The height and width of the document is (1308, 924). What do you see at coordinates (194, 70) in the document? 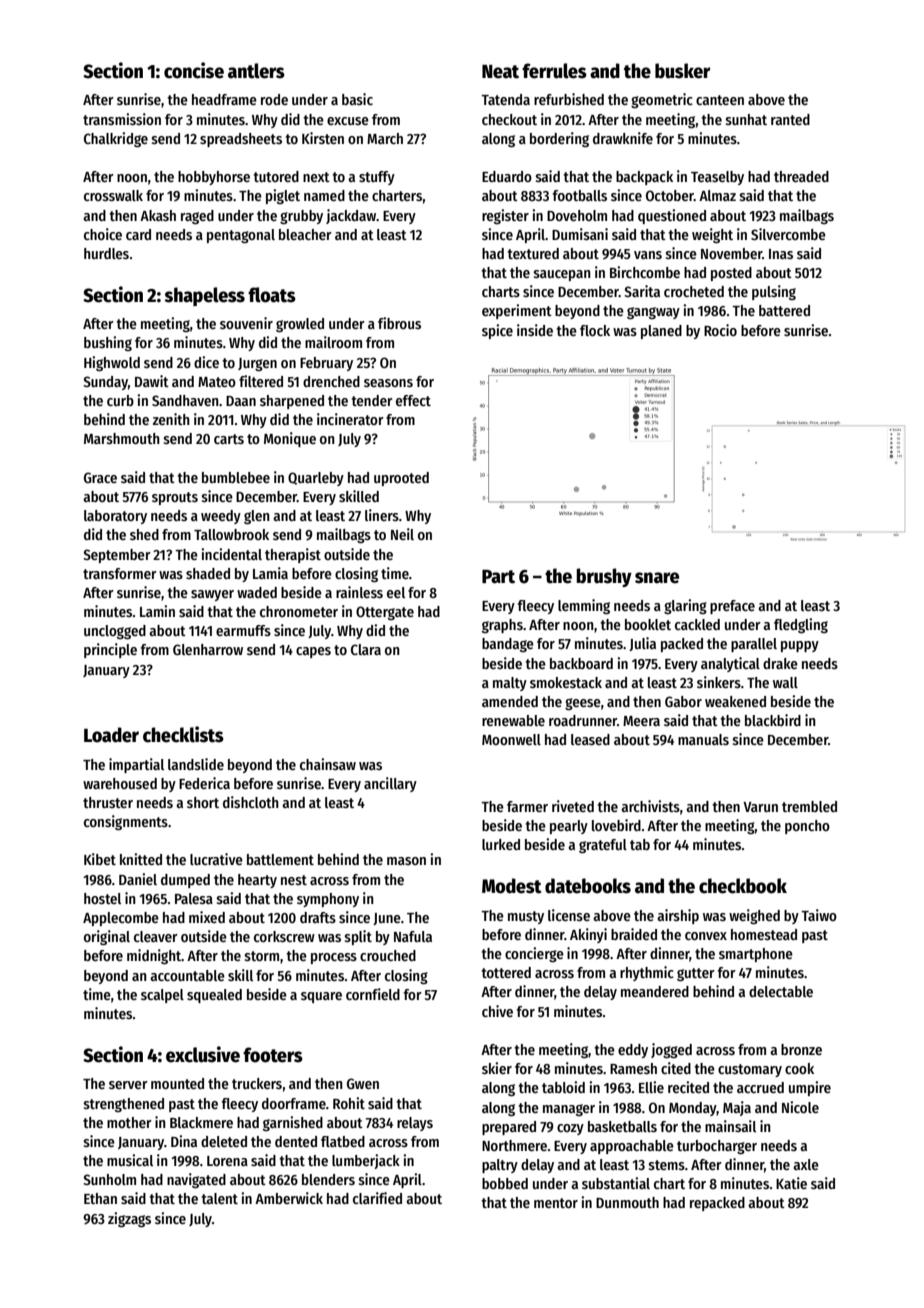
I see `concise` at bounding box center [194, 70].
